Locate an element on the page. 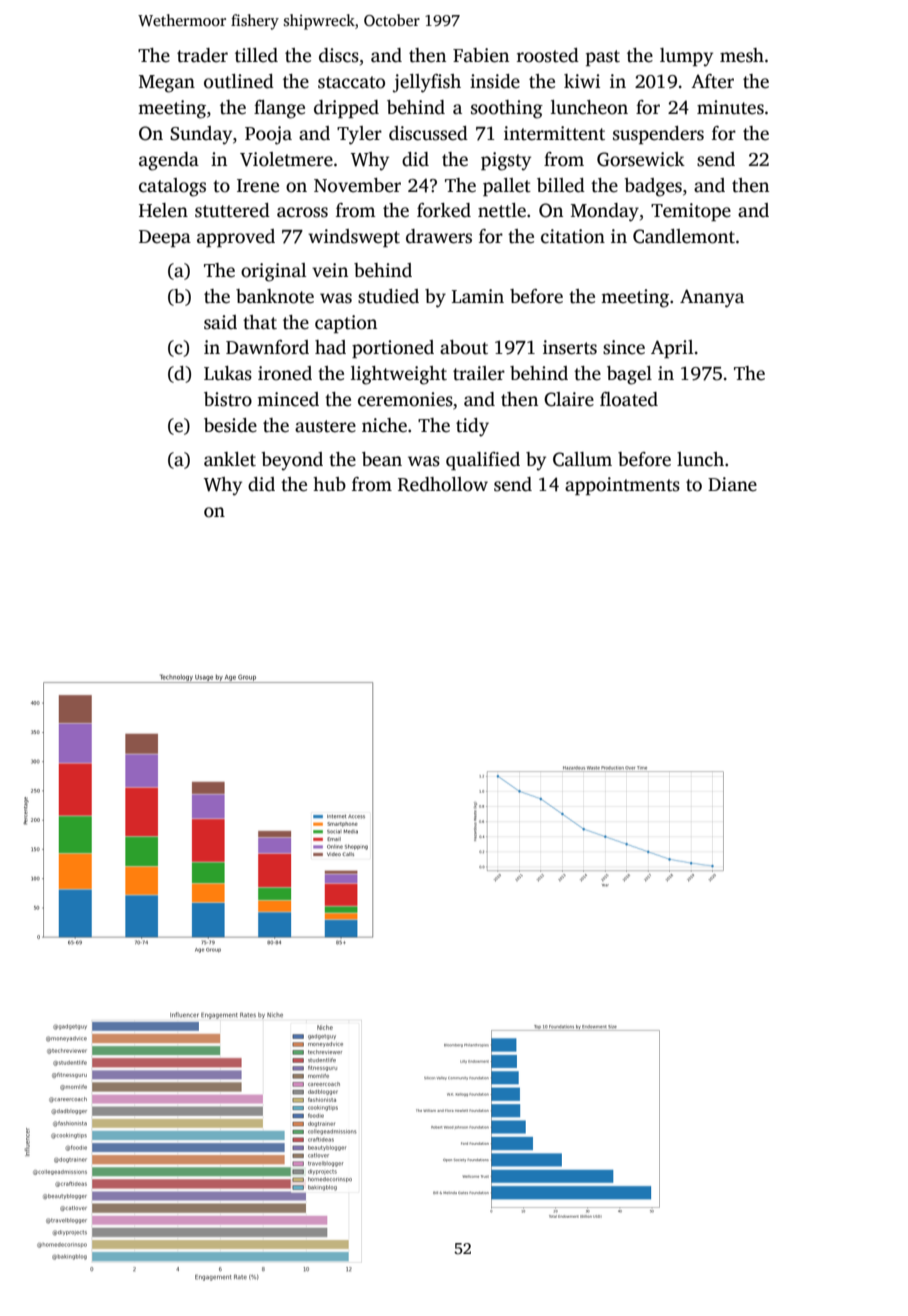 Image resolution: width=908 pixels, height=1316 pixels. bagel is located at coordinates (629, 375).
